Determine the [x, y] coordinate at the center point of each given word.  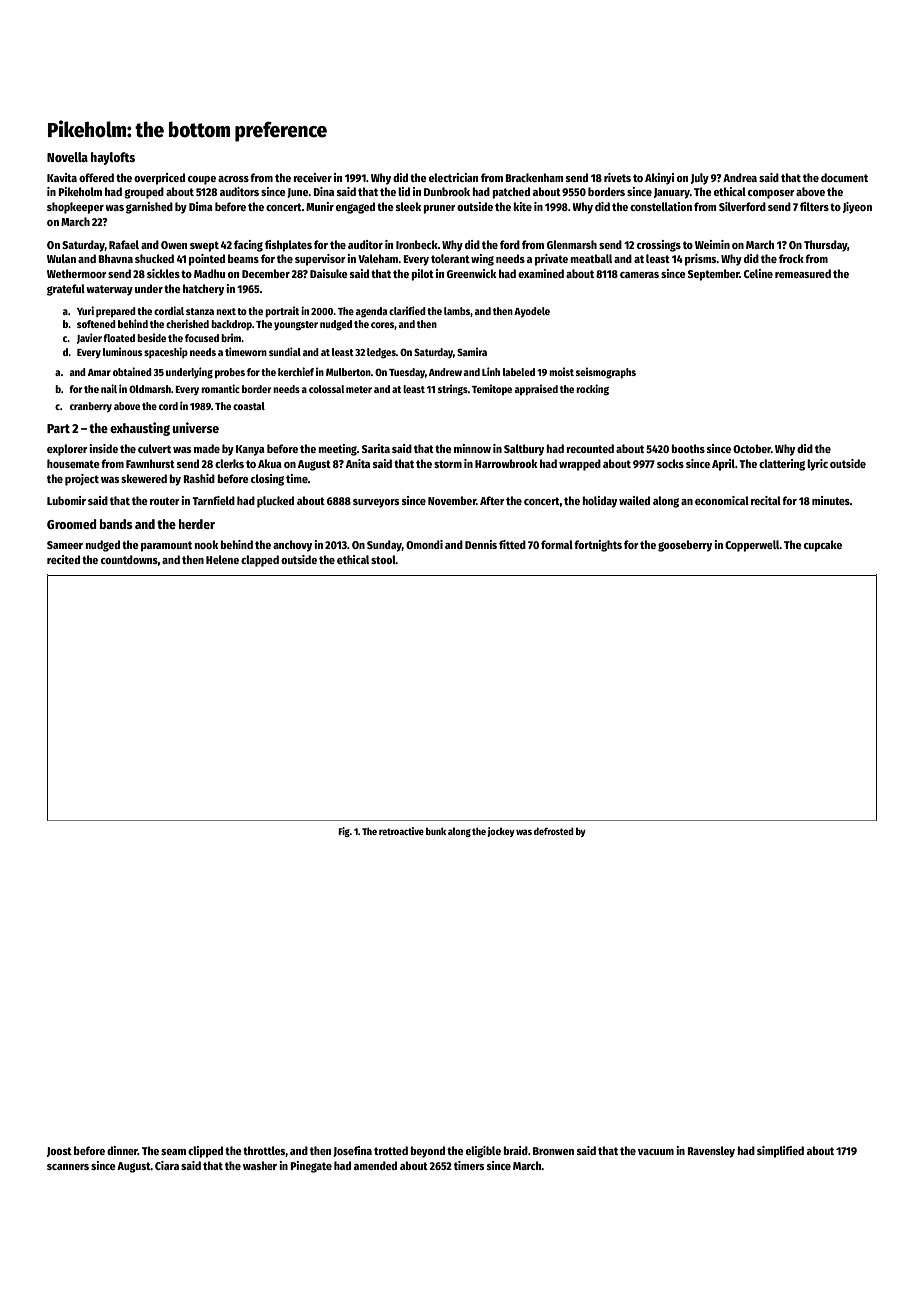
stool [383, 559]
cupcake [823, 546]
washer [260, 1165]
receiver [312, 177]
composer [771, 194]
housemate [73, 463]
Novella [67, 157]
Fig [344, 832]
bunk [436, 831]
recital [766, 500]
